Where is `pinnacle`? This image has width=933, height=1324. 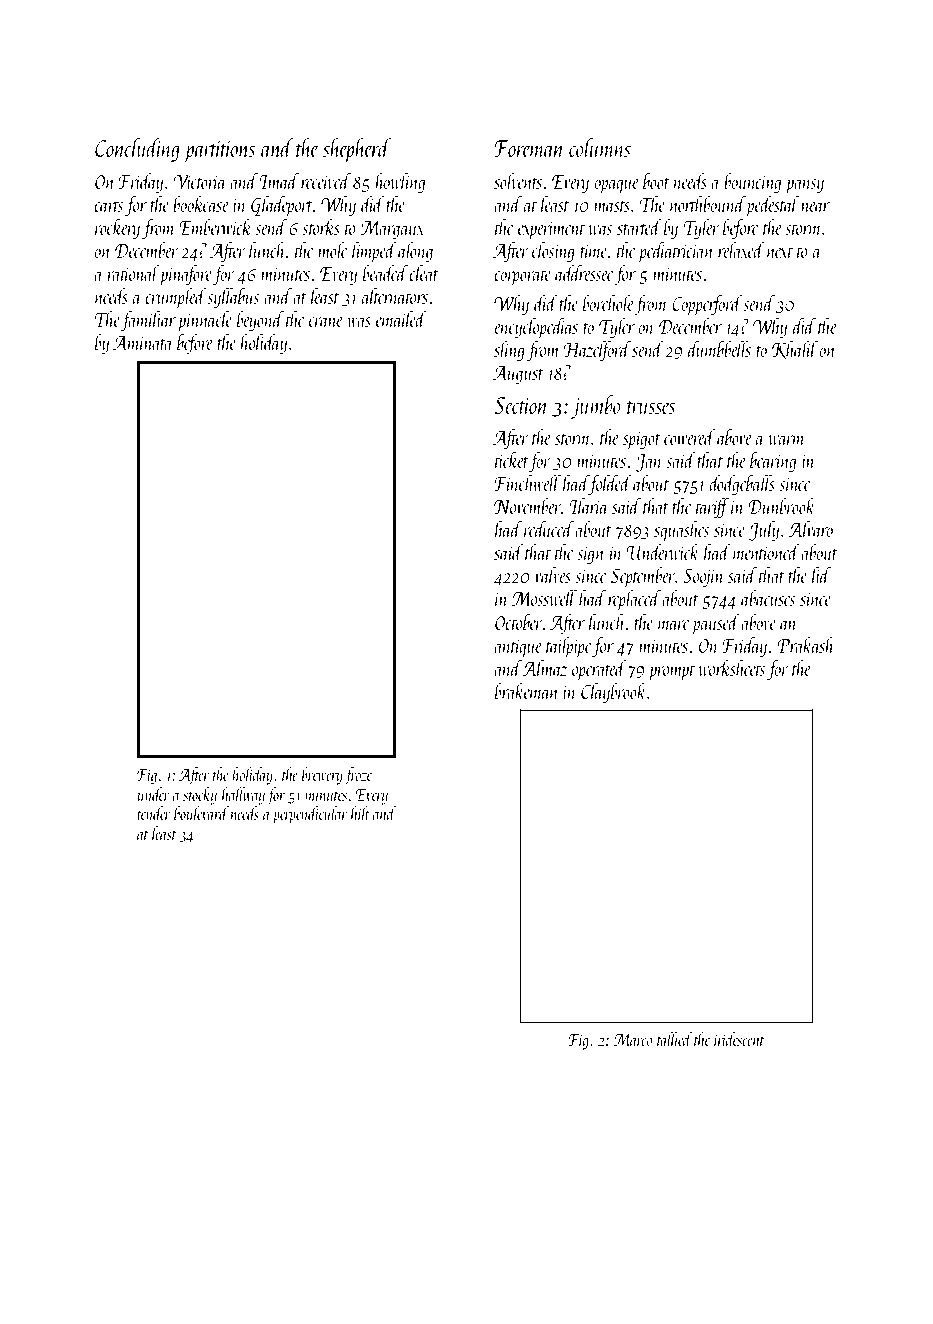 pinnacle is located at coordinates (205, 321).
